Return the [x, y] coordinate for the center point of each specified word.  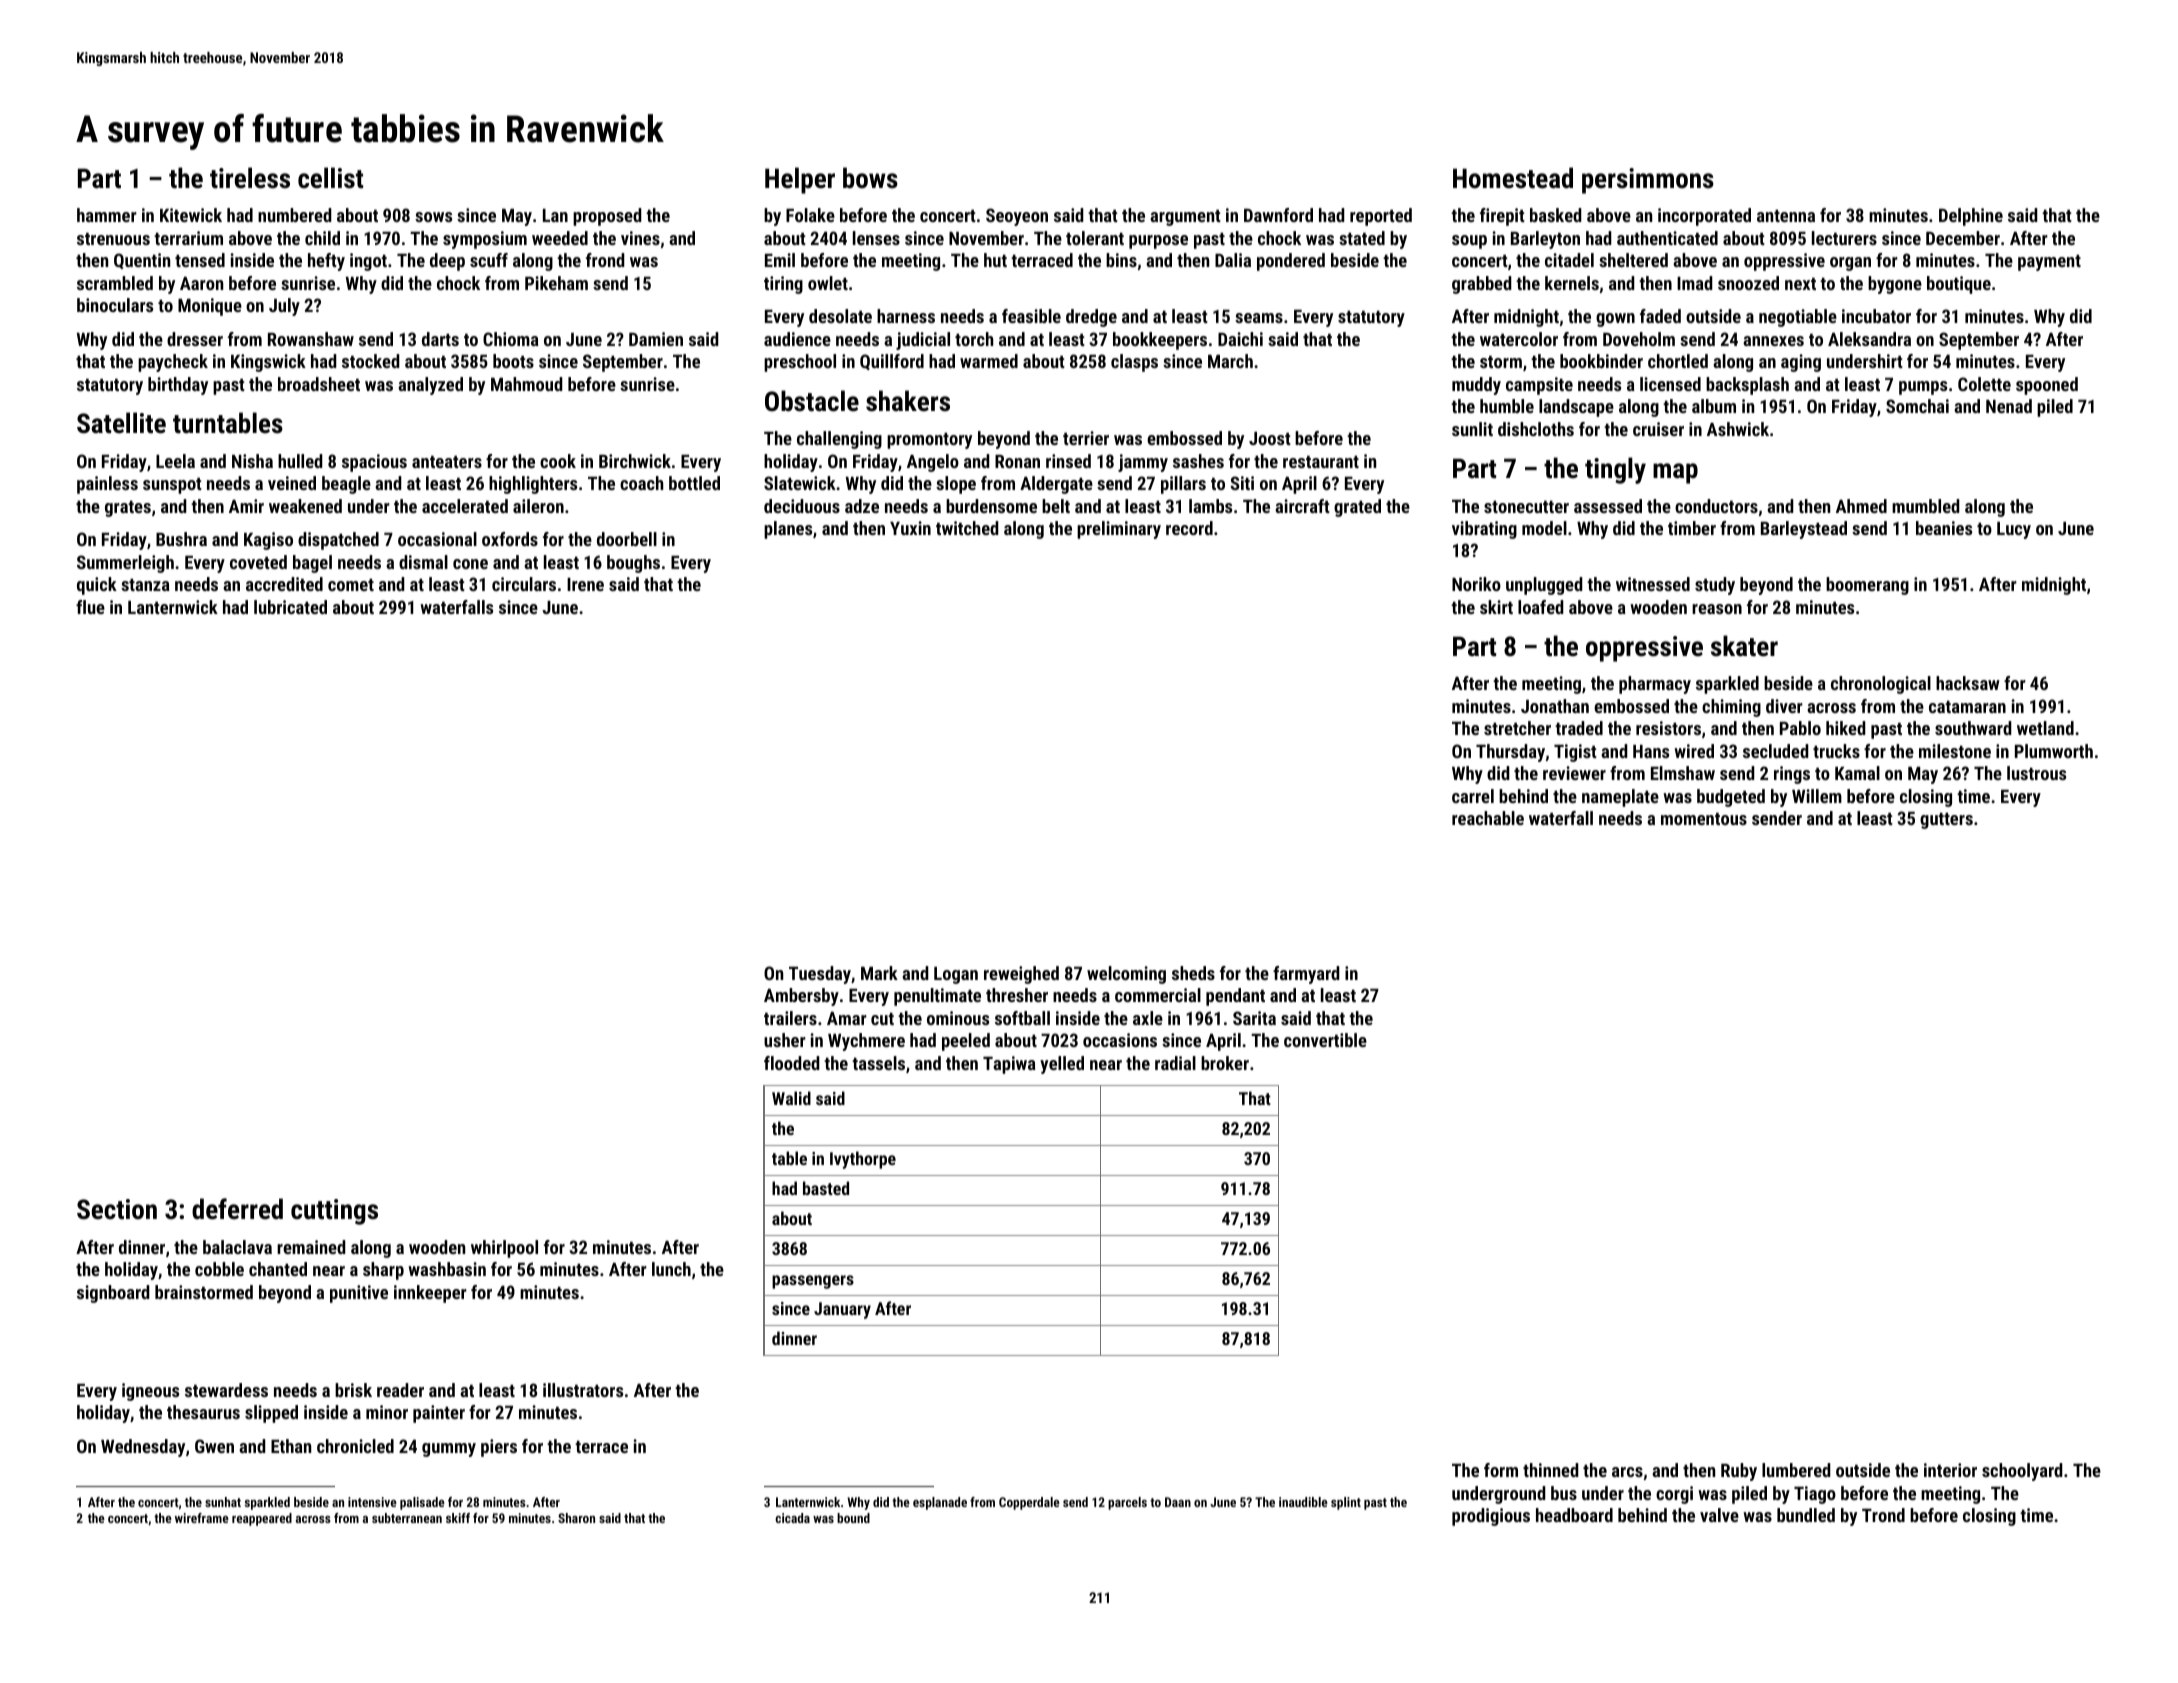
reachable [1488, 818]
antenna [1786, 216]
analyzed [430, 386]
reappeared [262, 1519]
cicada [792, 1518]
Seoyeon [1017, 217]
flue [90, 607]
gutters [1946, 821]
